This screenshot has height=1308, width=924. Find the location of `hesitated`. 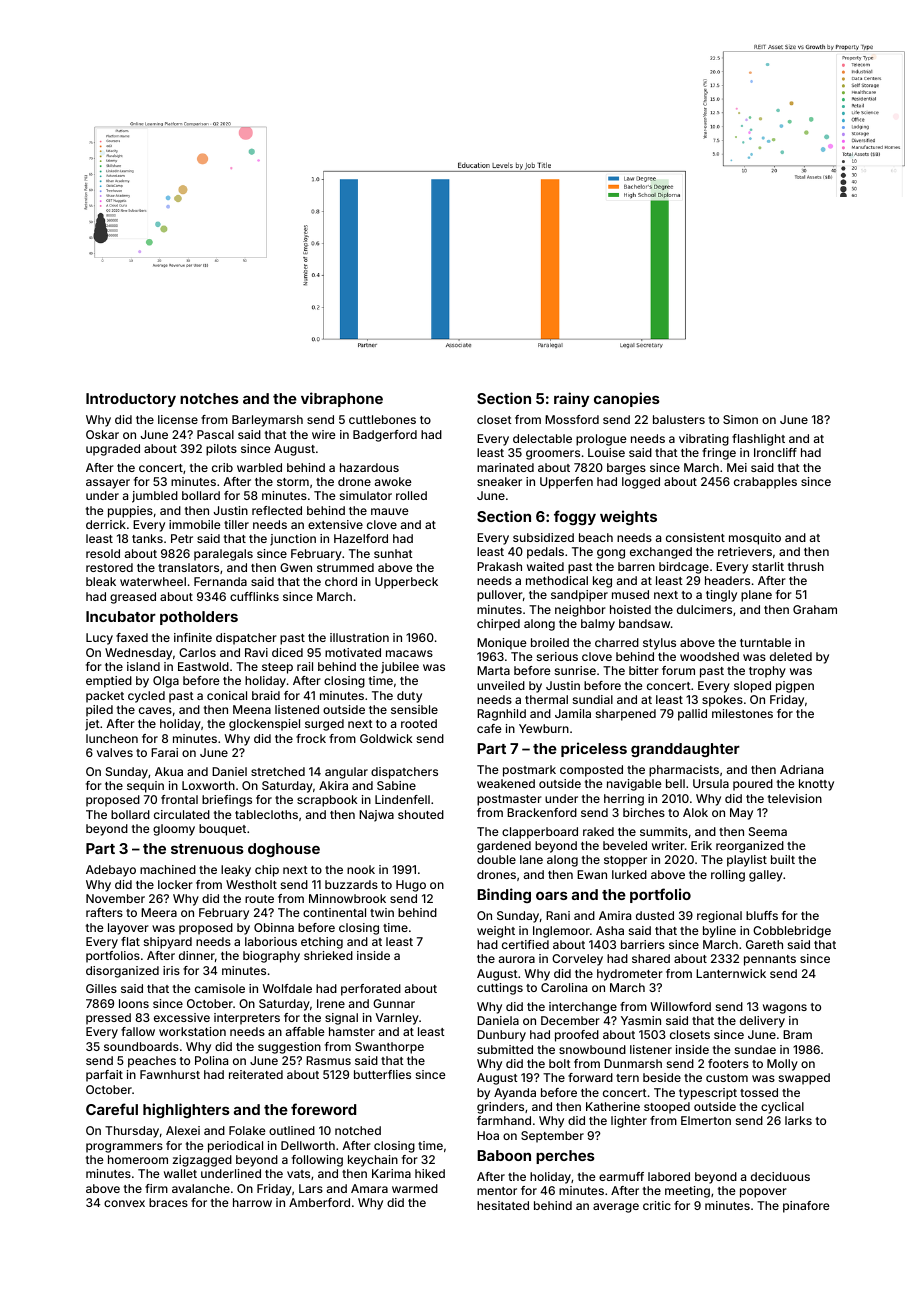

hesitated is located at coordinates (503, 1205).
